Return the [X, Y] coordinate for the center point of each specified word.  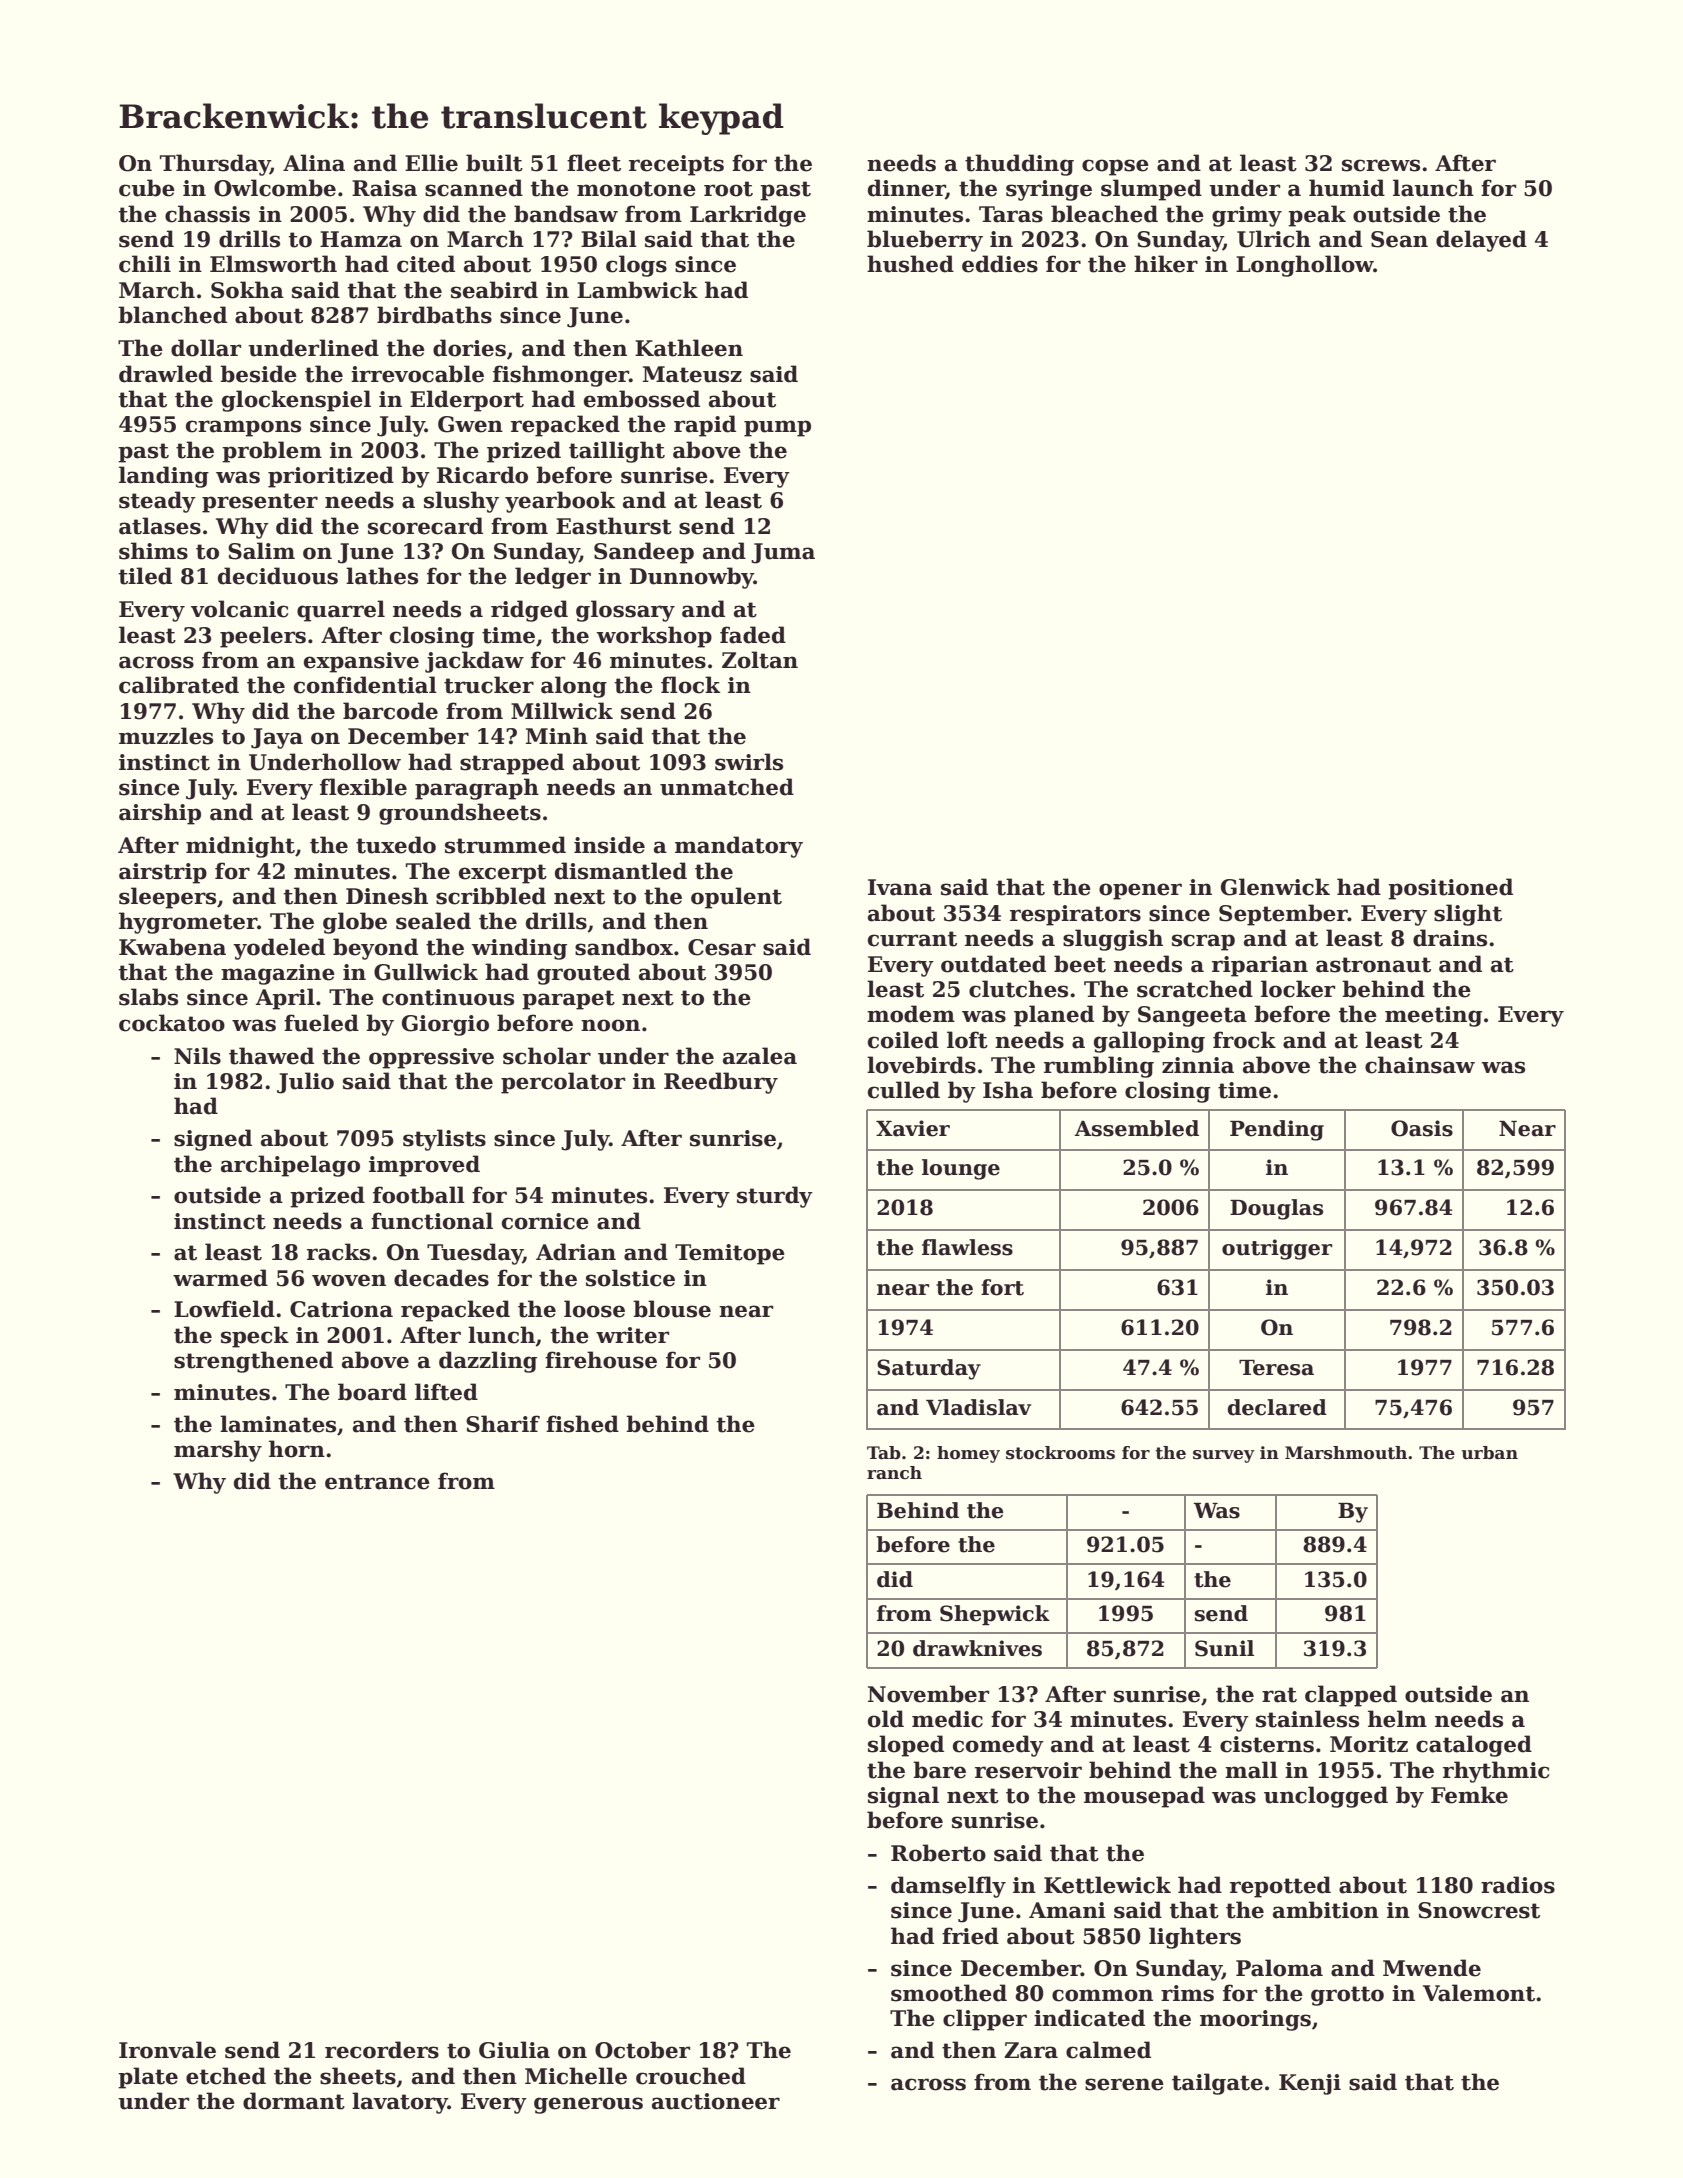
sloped [906, 1746]
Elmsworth [273, 264]
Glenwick [1275, 887]
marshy [218, 1451]
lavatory [400, 2103]
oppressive [431, 1058]
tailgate [1217, 2084]
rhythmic [1496, 1772]
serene [1124, 2084]
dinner [906, 189]
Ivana [900, 887]
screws [1381, 165]
